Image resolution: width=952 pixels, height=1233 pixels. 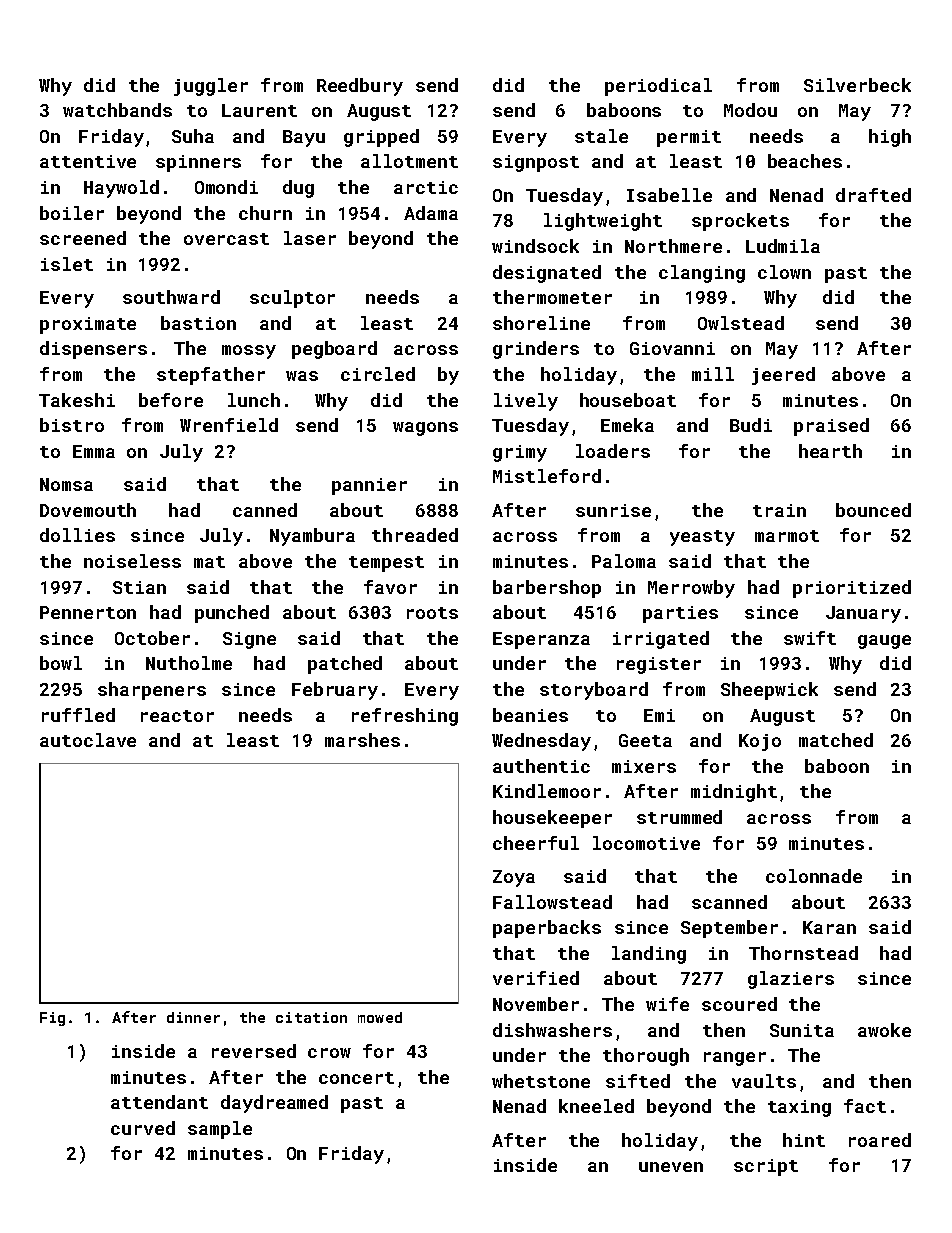 What do you see at coordinates (689, 138) in the screenshot?
I see `permit` at bounding box center [689, 138].
